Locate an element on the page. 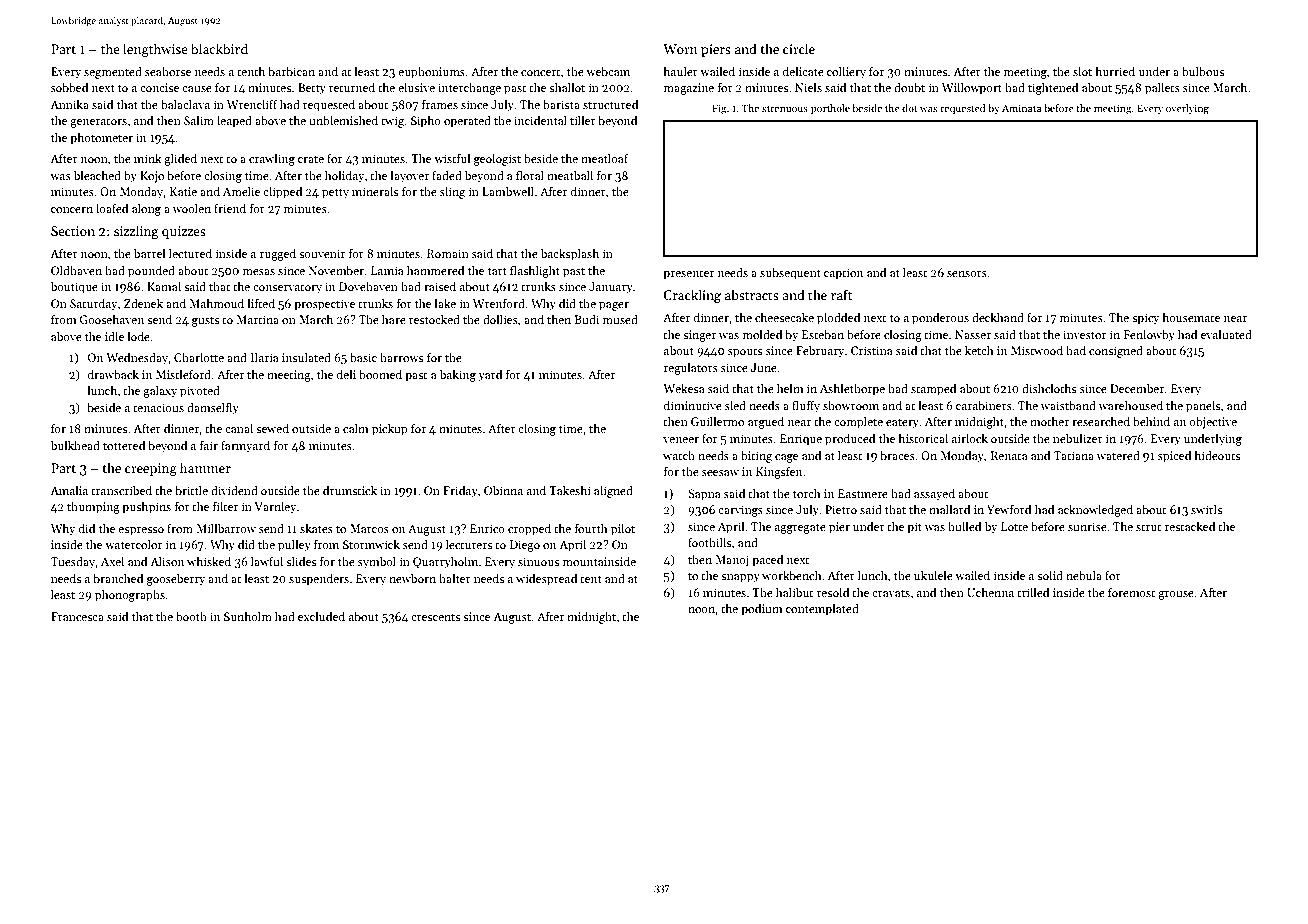 This page has height=924, width=1308. Lambwell is located at coordinates (508, 191).
